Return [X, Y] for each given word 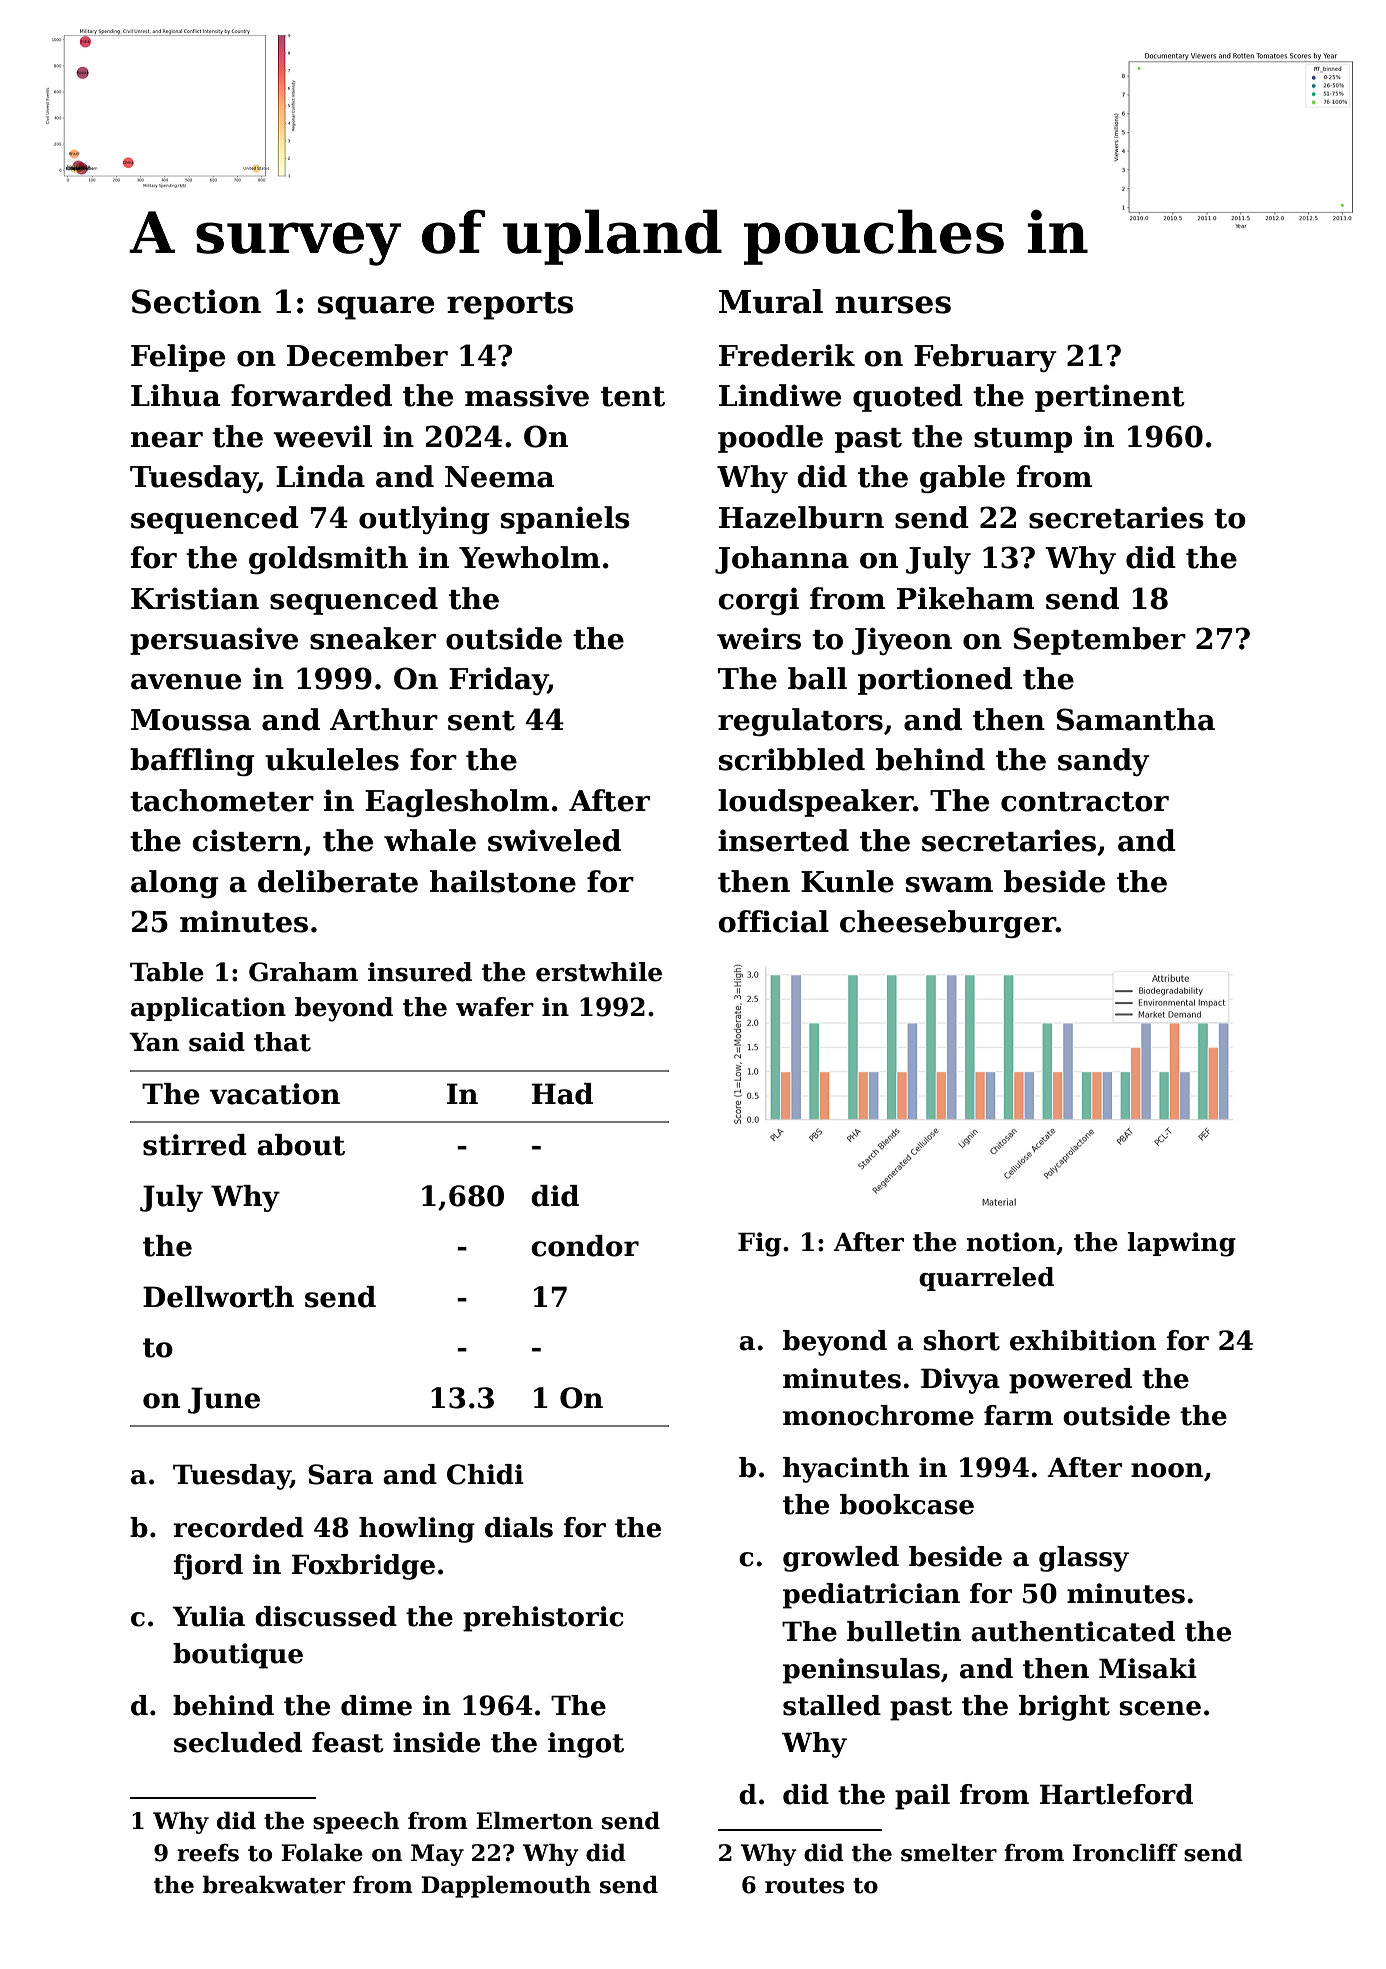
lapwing [1181, 1244]
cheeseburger [948, 924]
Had [562, 1094]
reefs [208, 1853]
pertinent [1110, 398]
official [773, 921]
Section [196, 301]
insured [420, 972]
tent [633, 397]
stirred [195, 1145]
